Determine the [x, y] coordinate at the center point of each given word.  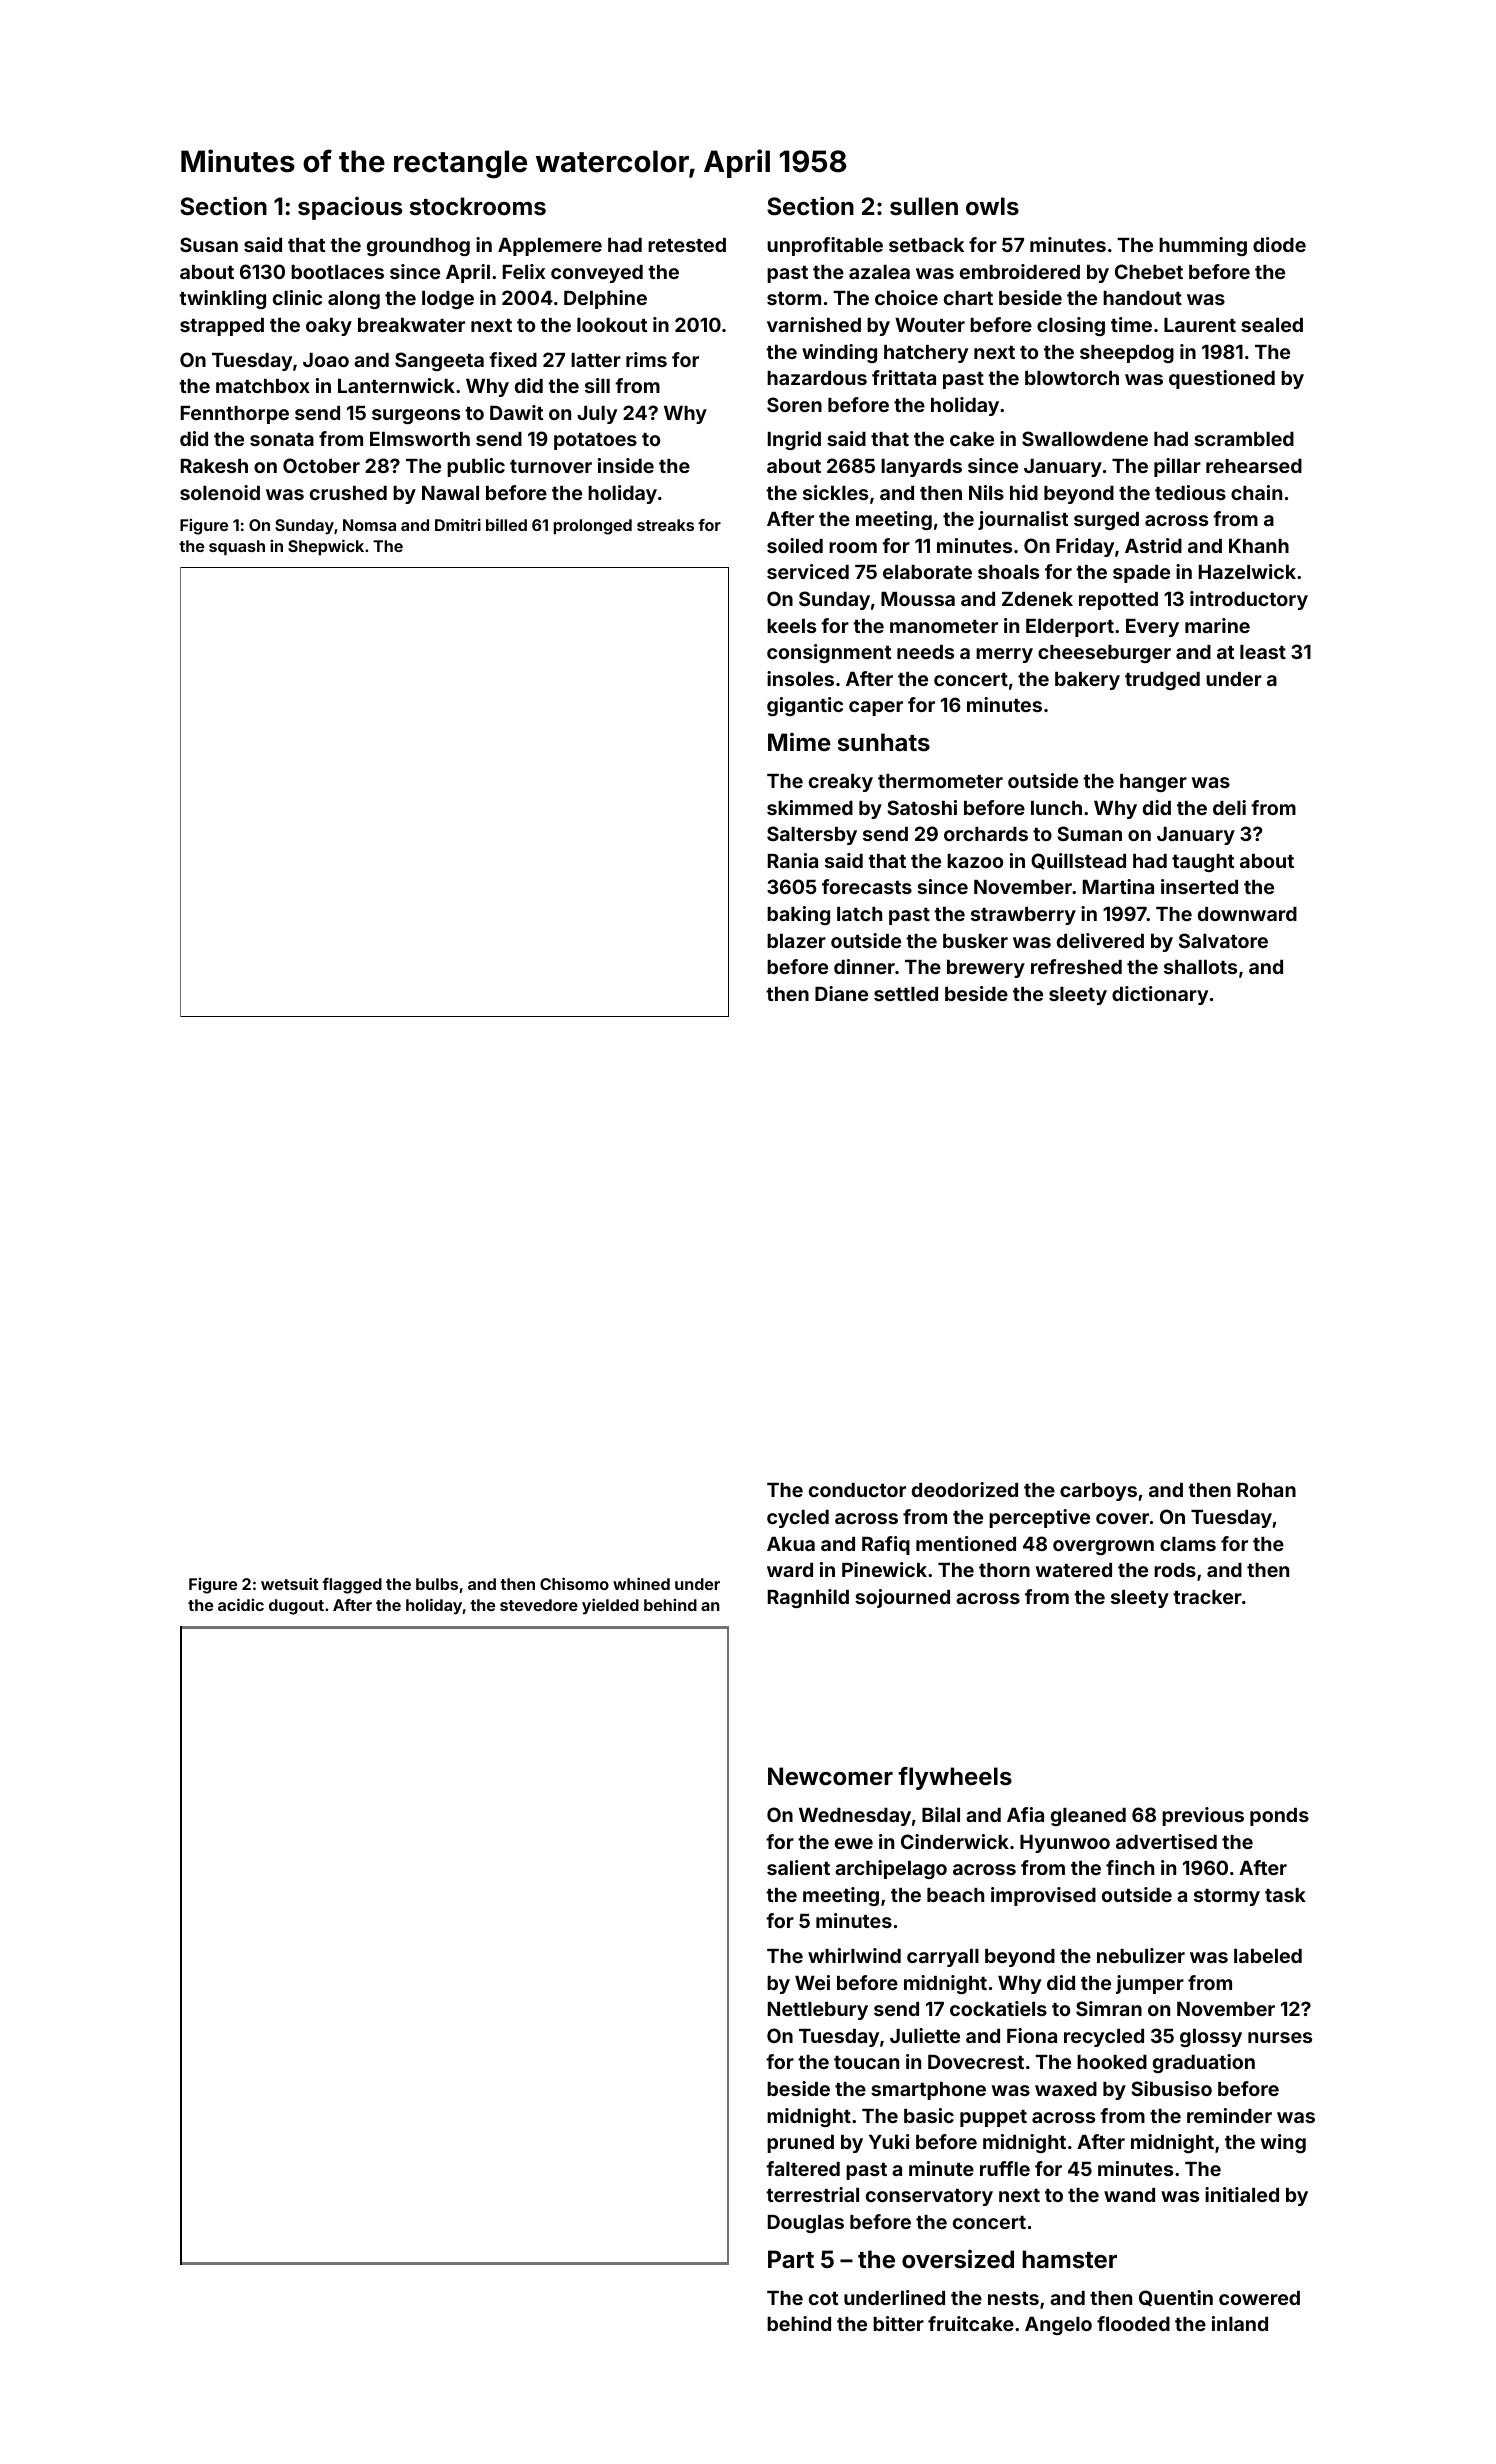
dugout [296, 1607]
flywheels [955, 1778]
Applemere [550, 247]
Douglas [806, 2223]
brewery [986, 969]
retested [687, 245]
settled [906, 994]
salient [798, 1867]
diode [1279, 244]
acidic [241, 1604]
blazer [796, 941]
